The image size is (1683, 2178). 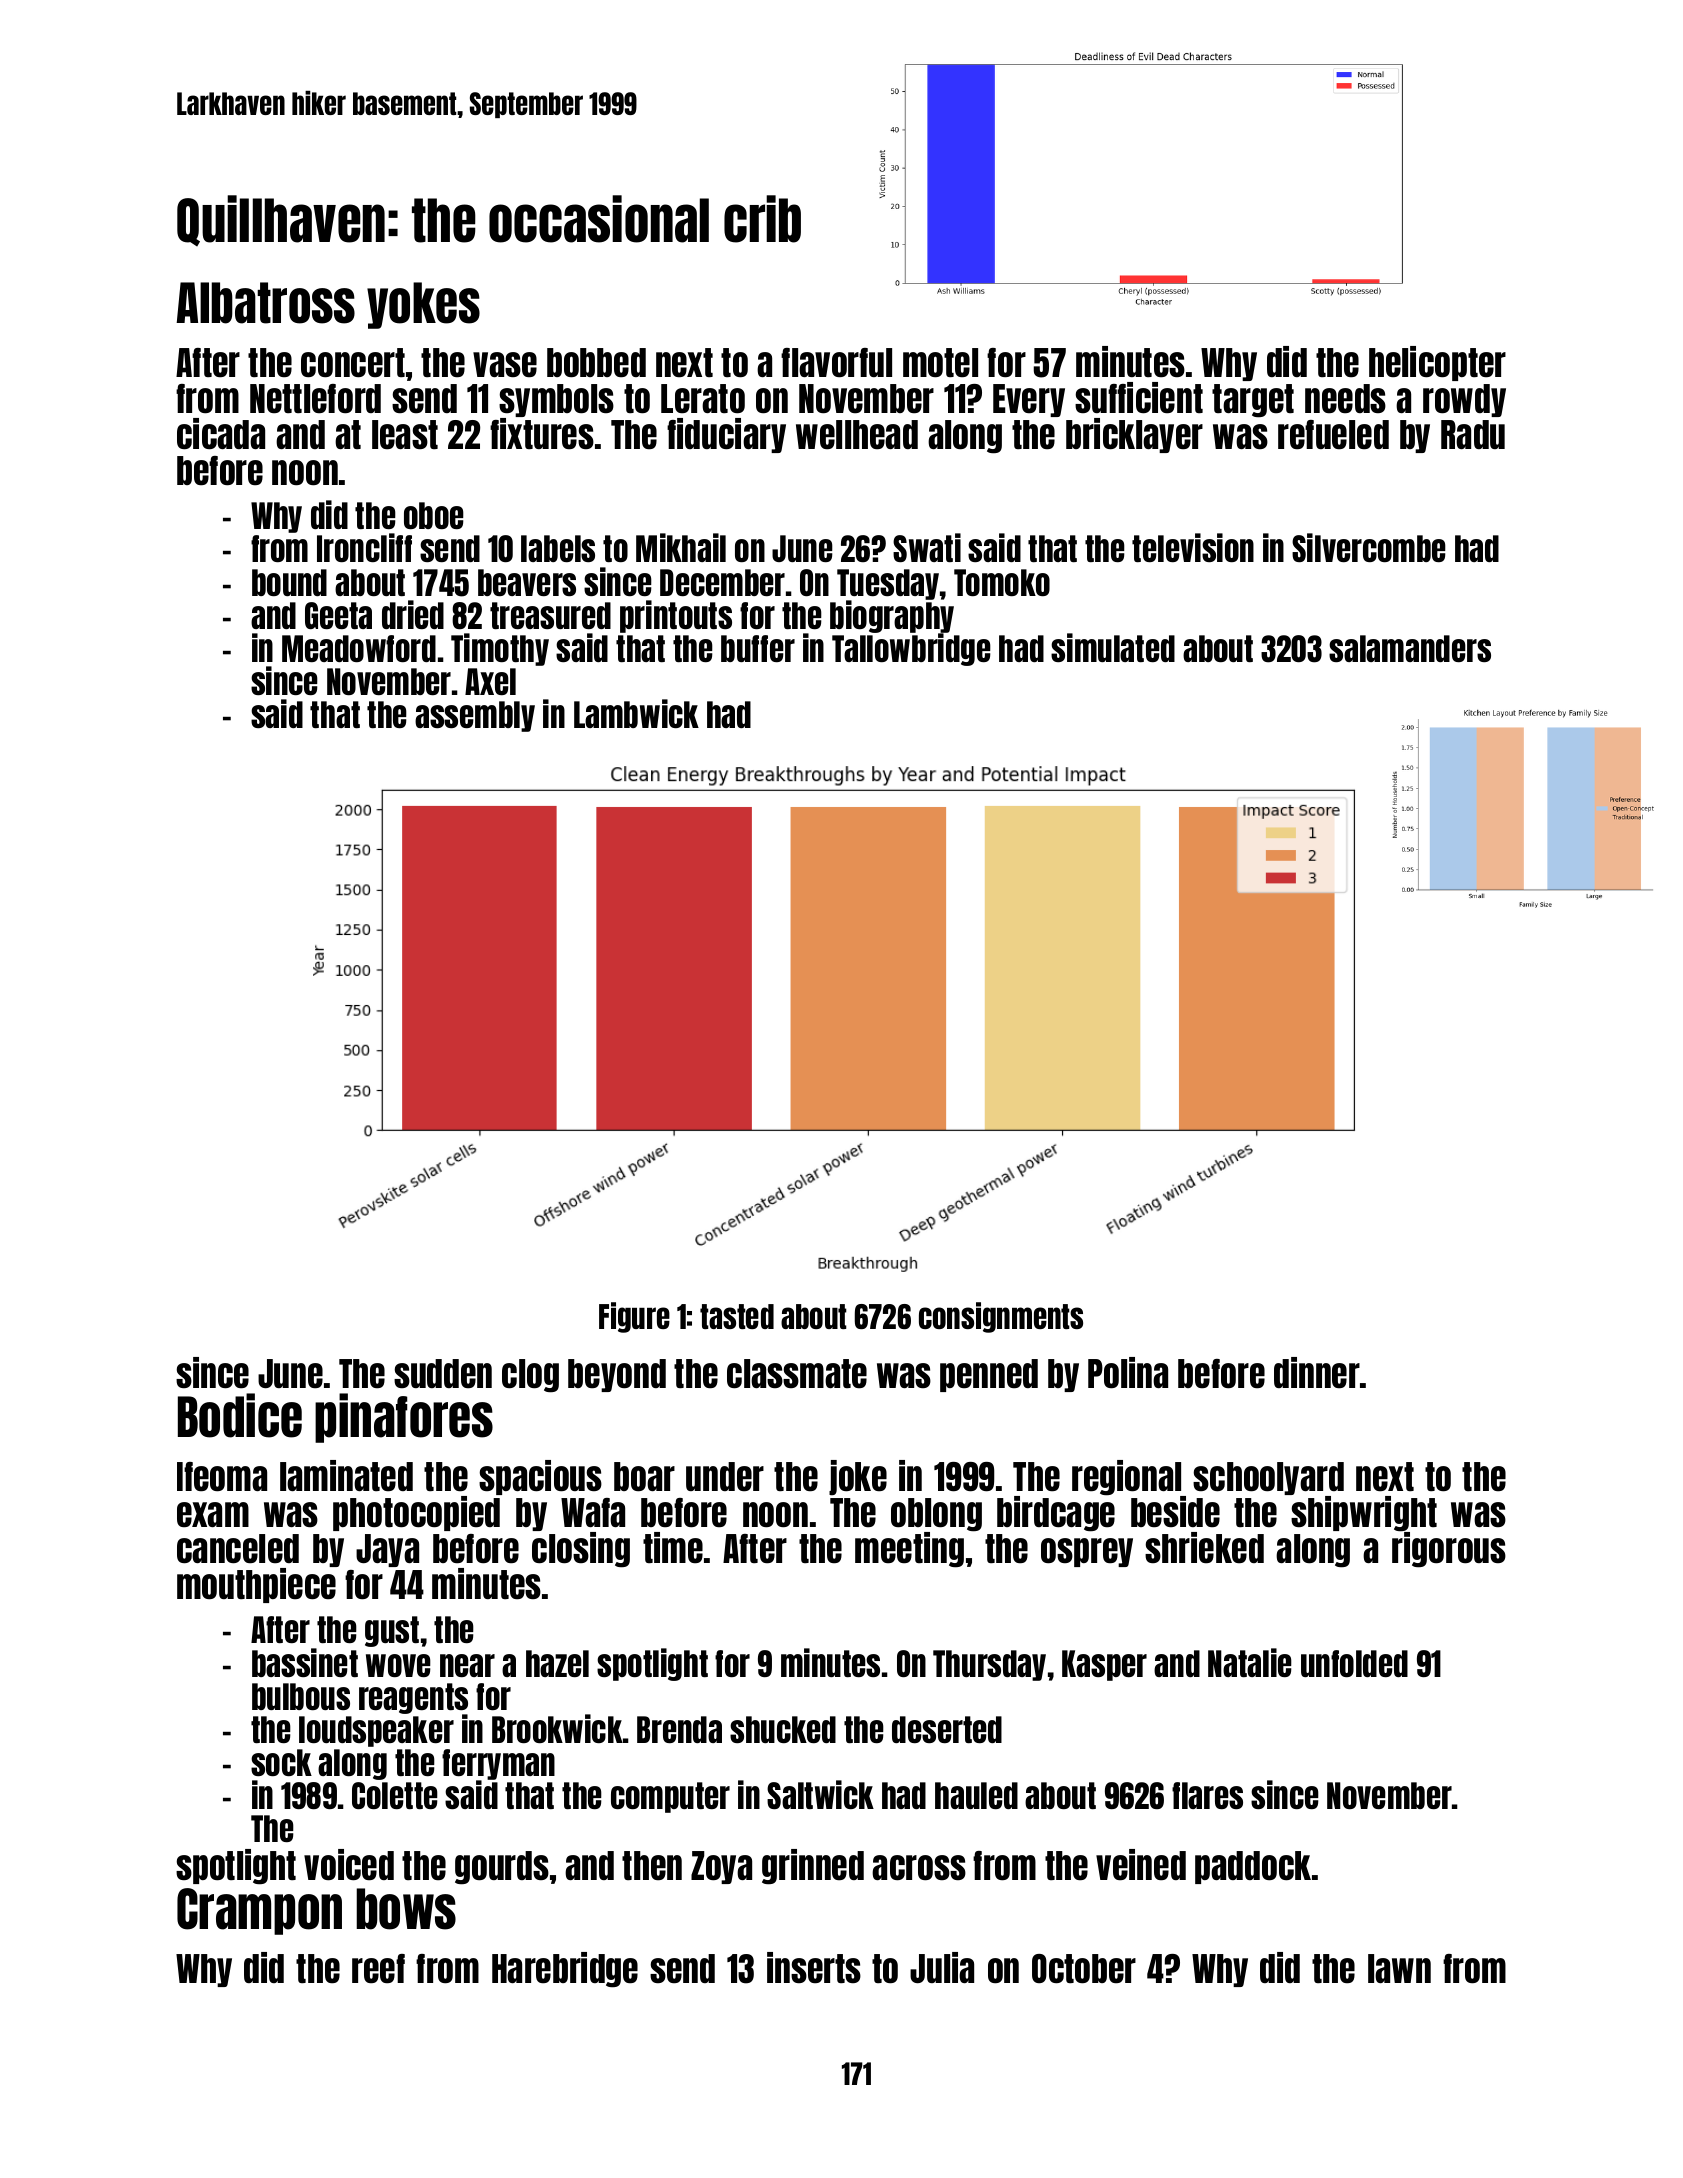 I want to click on Harebridge, so click(x=565, y=1970).
